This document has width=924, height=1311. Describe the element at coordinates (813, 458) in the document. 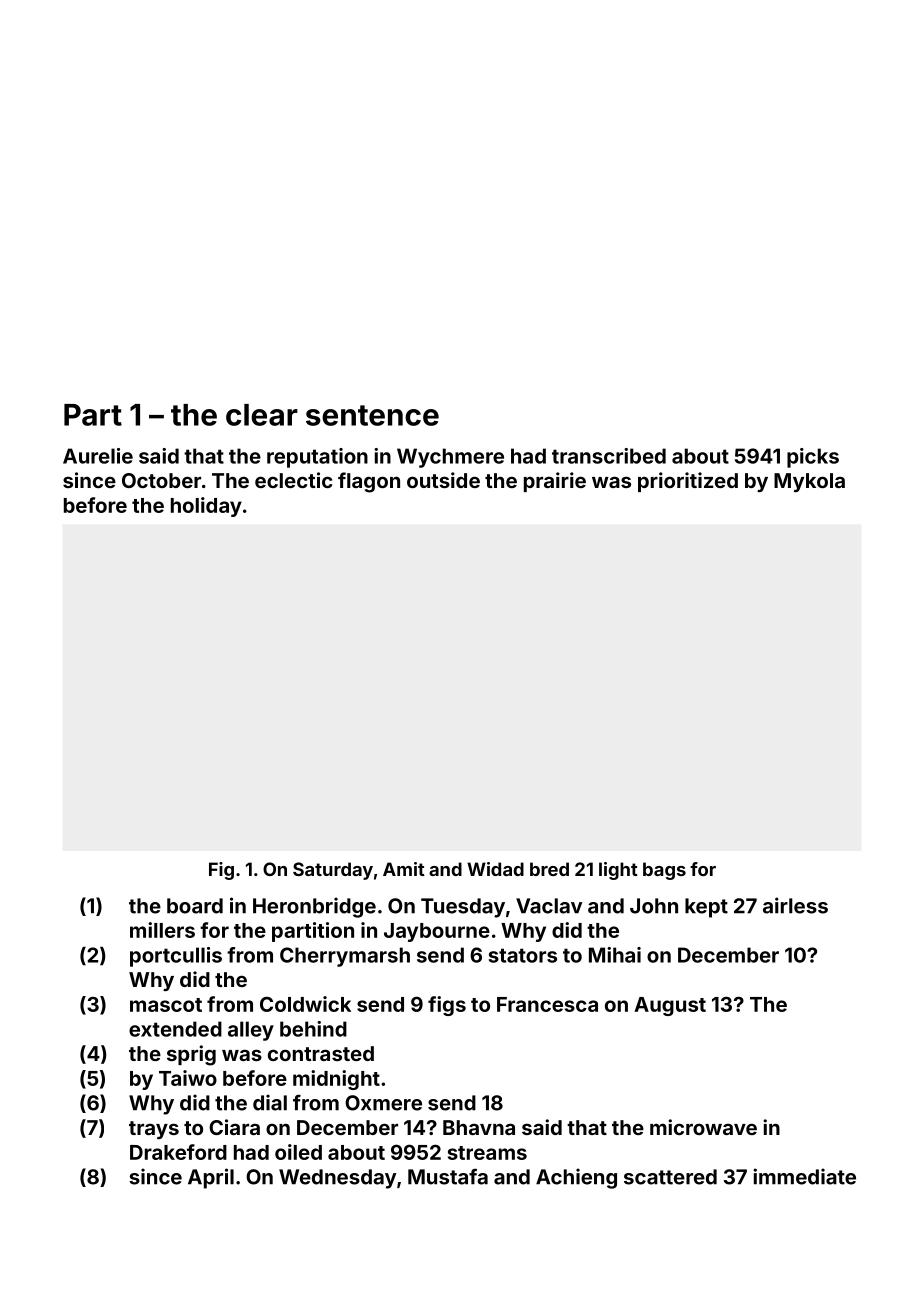

I see `picks` at that location.
